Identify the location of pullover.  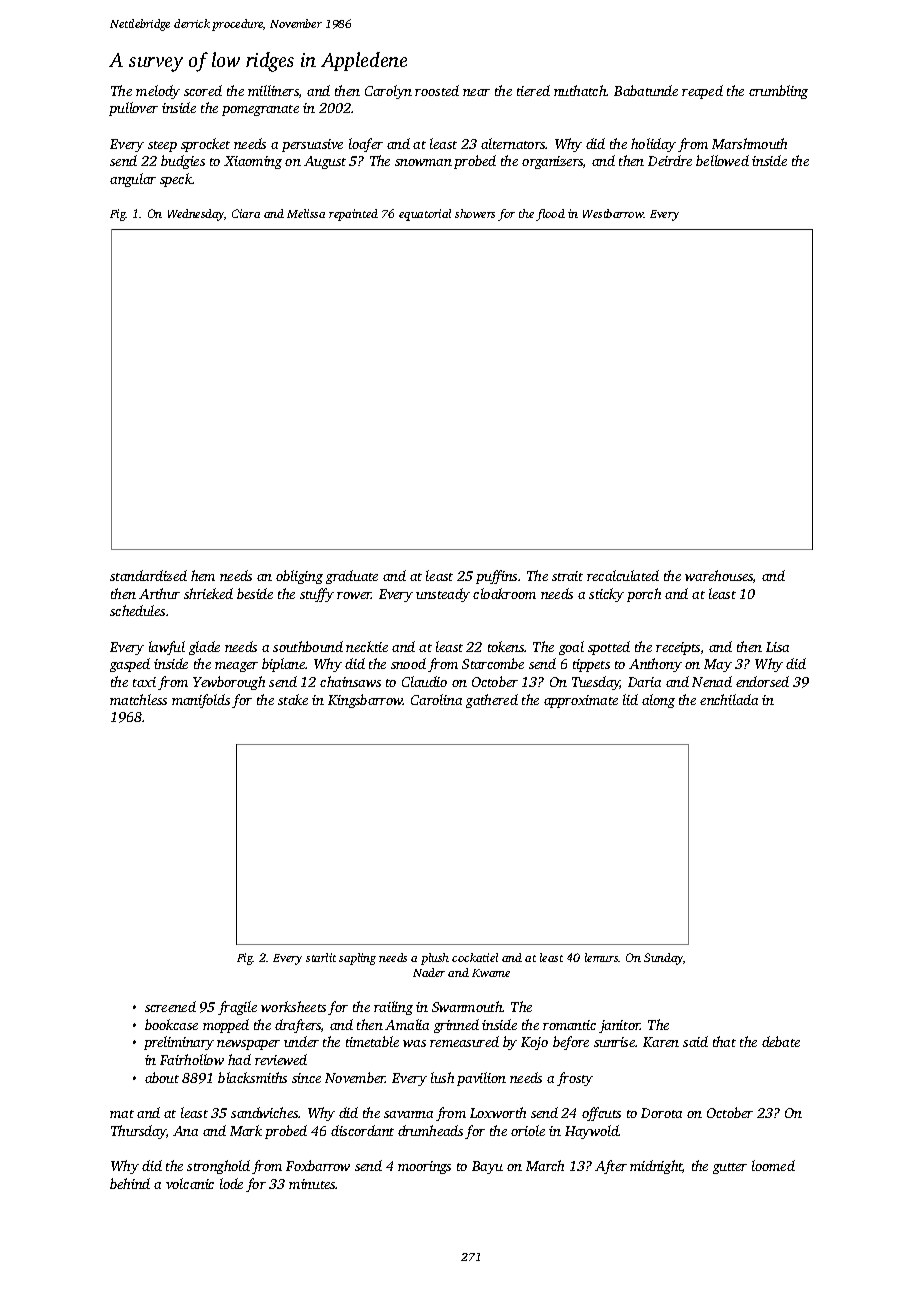
(133, 109).
